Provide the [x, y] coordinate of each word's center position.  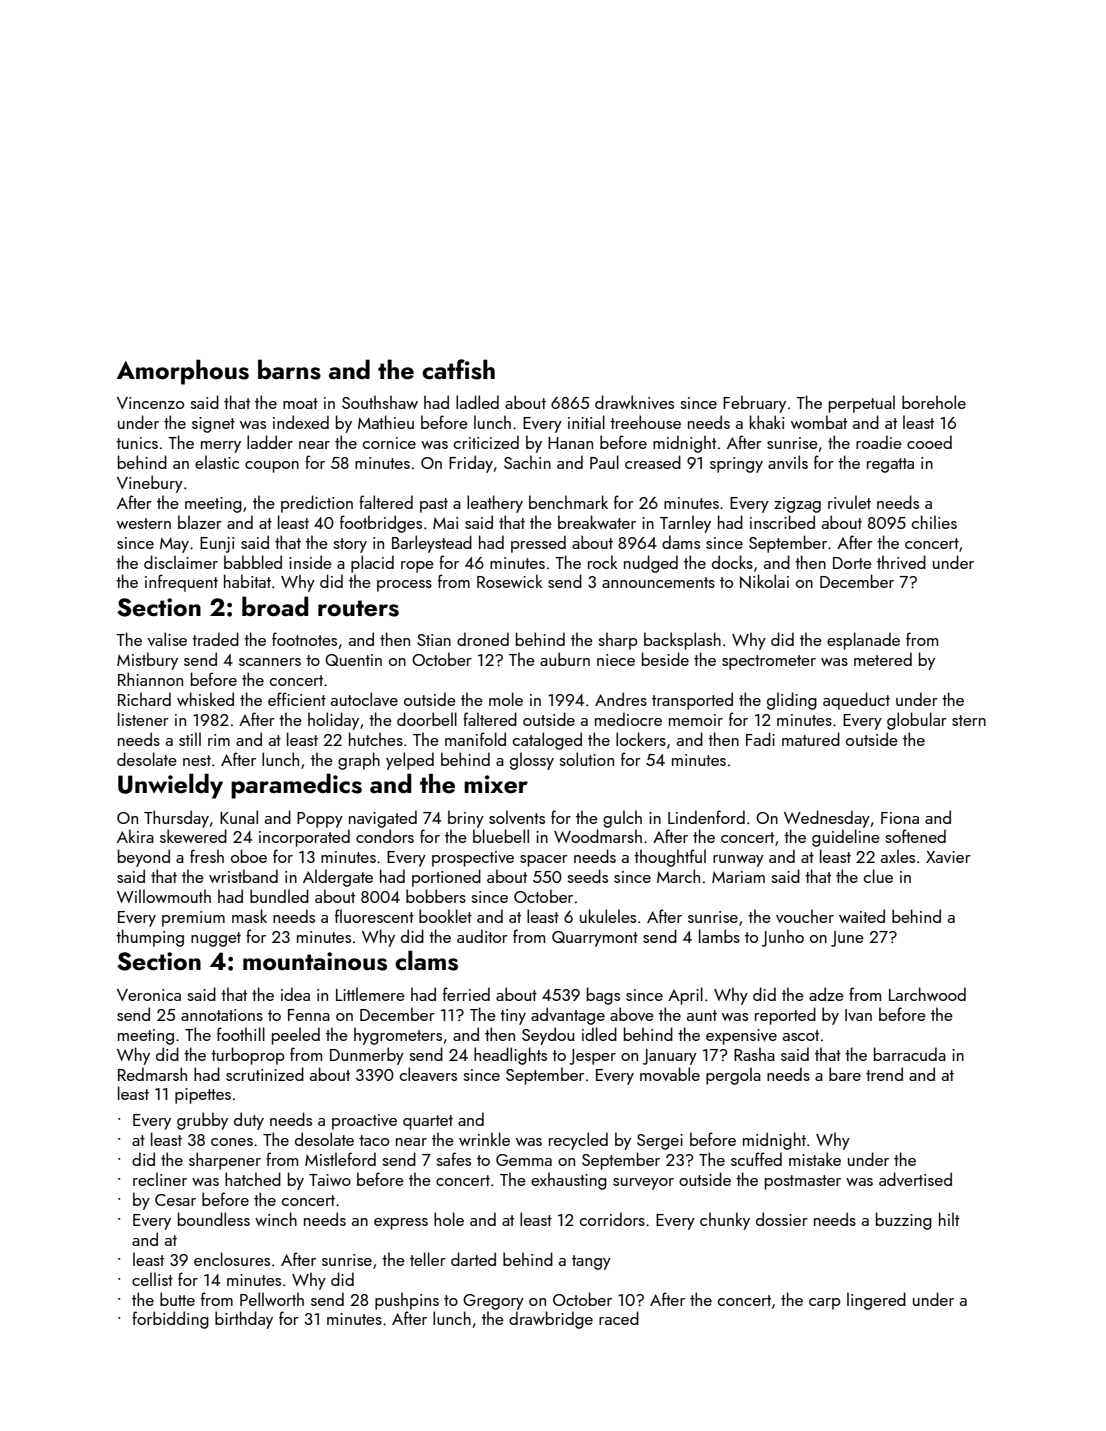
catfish [458, 369]
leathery [495, 504]
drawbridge [551, 1320]
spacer [544, 861]
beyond [144, 858]
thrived [901, 562]
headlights [510, 1056]
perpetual [862, 404]
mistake [815, 1159]
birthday [244, 1320]
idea [295, 994]
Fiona [900, 818]
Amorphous [183, 372]
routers [358, 608]
